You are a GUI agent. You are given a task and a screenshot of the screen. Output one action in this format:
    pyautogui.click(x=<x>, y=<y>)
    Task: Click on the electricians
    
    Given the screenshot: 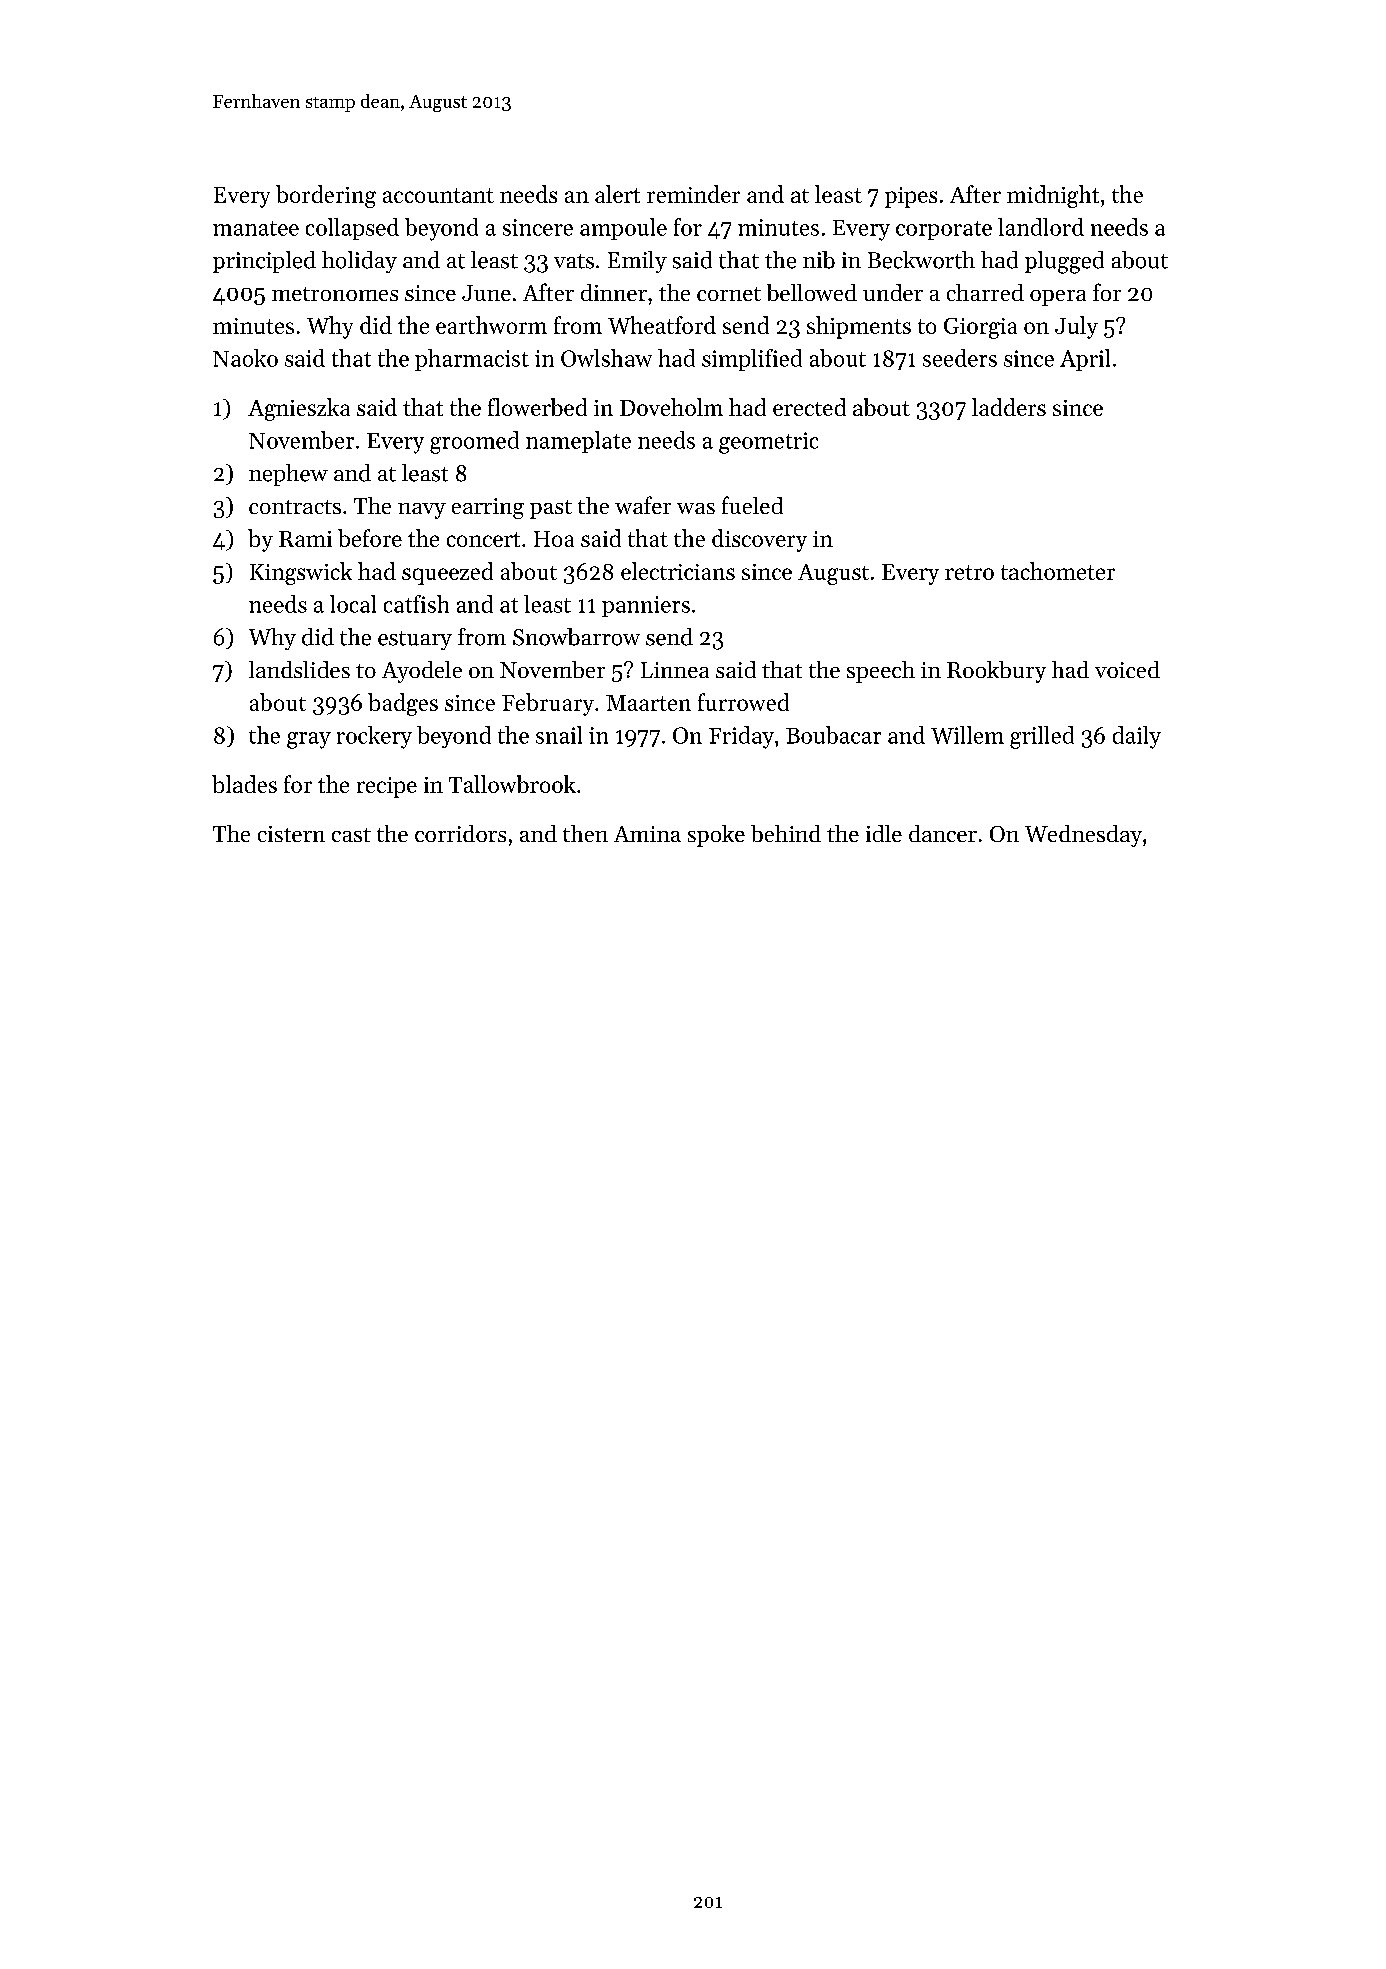 What is the action you would take?
    pyautogui.click(x=678, y=571)
